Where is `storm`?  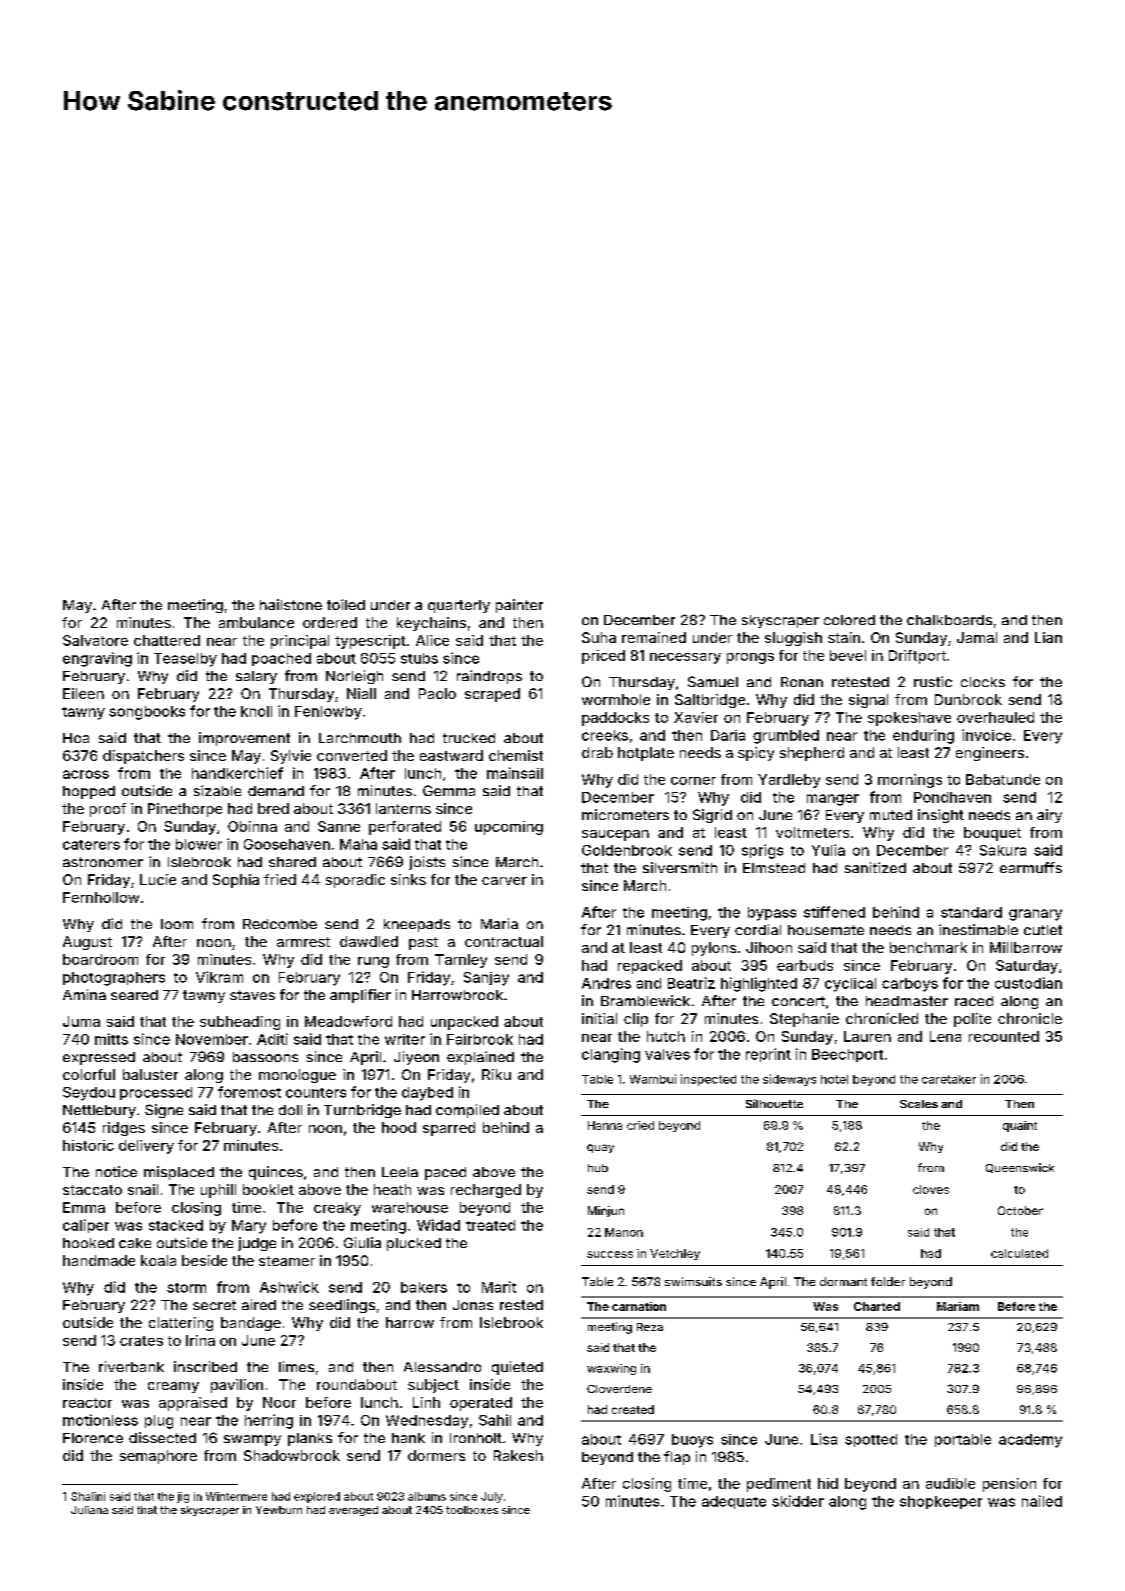 storm is located at coordinates (186, 1288).
